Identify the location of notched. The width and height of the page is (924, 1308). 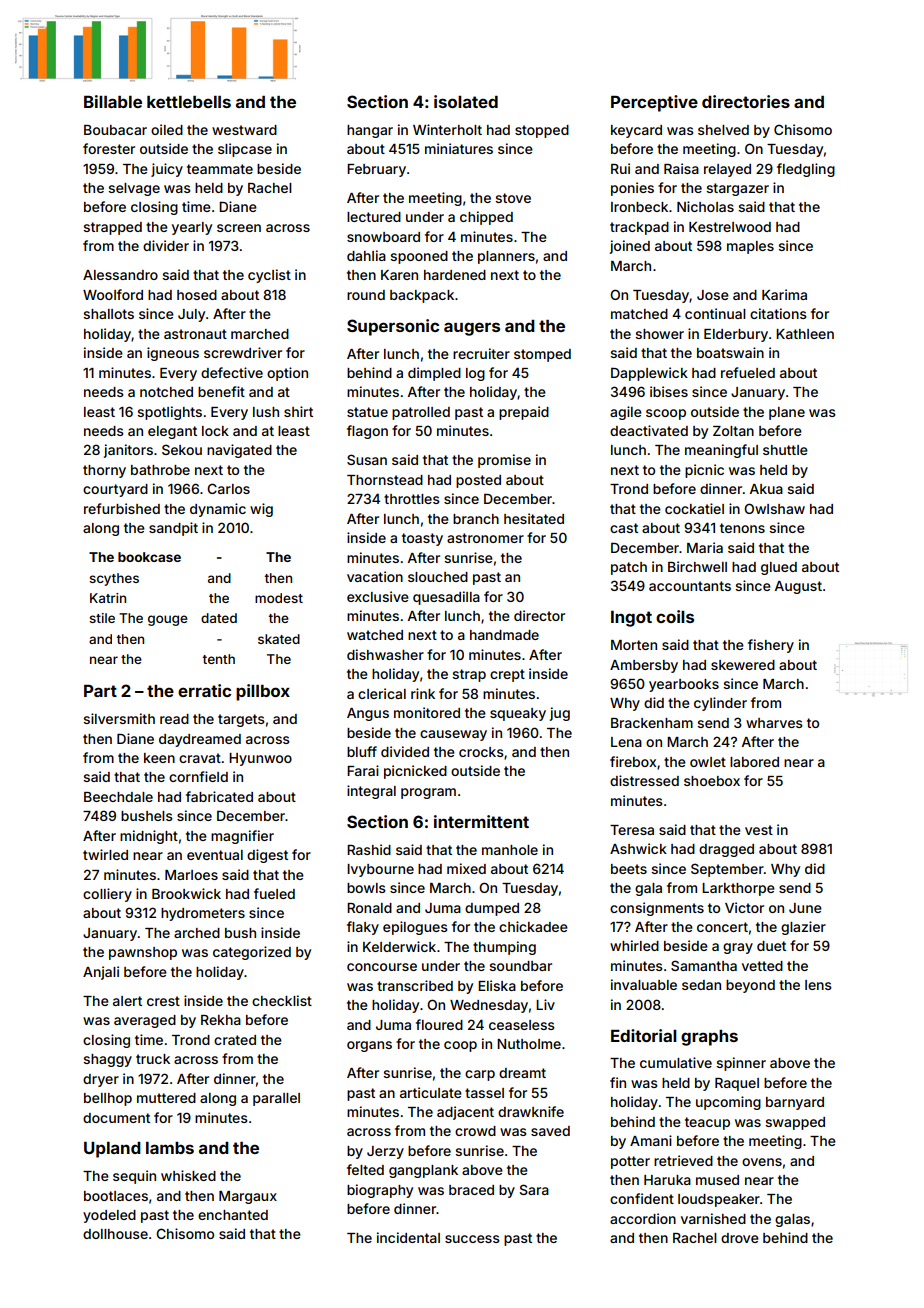
(166, 392).
